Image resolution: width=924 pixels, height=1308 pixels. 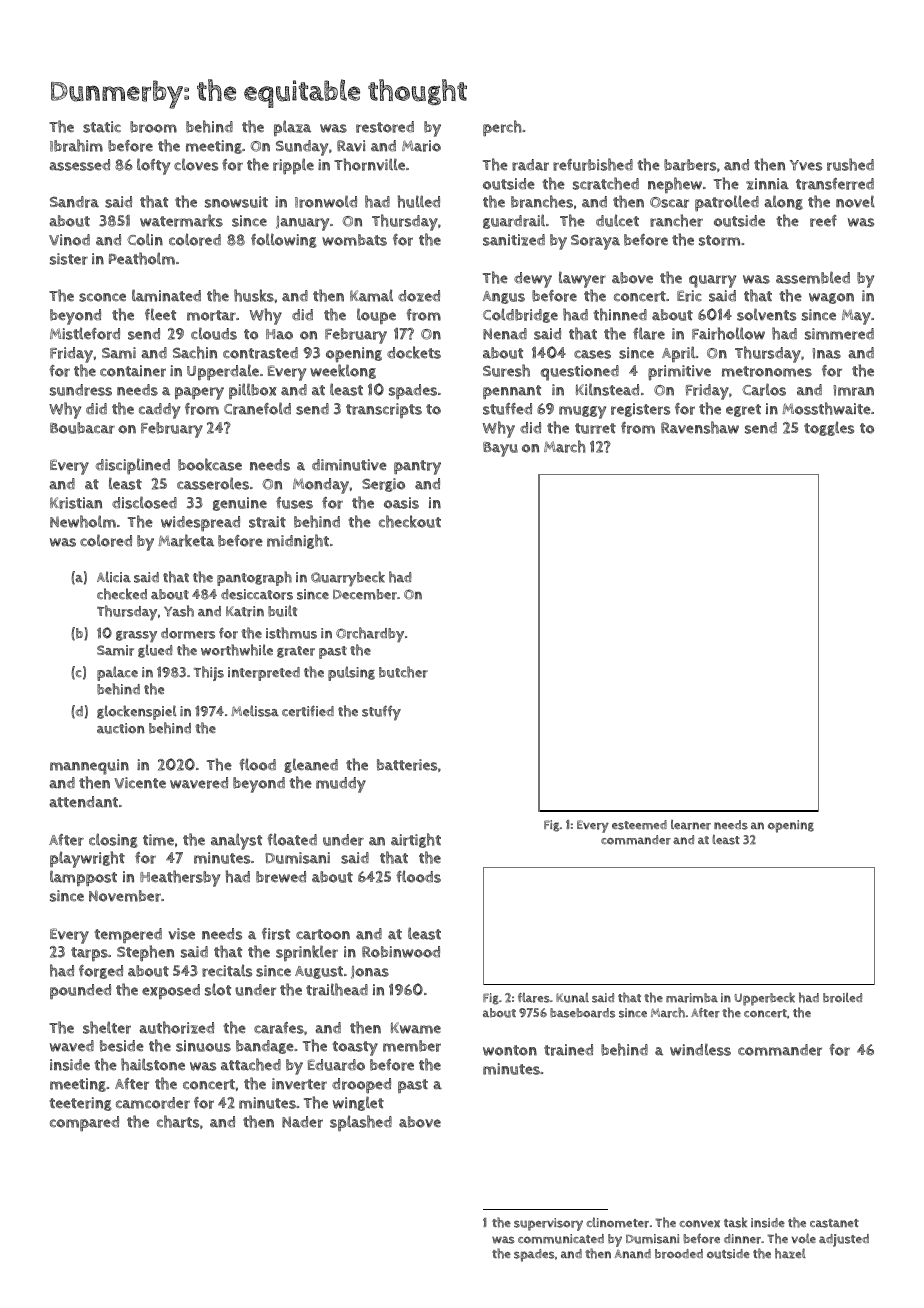 I want to click on Soraya, so click(x=595, y=242).
